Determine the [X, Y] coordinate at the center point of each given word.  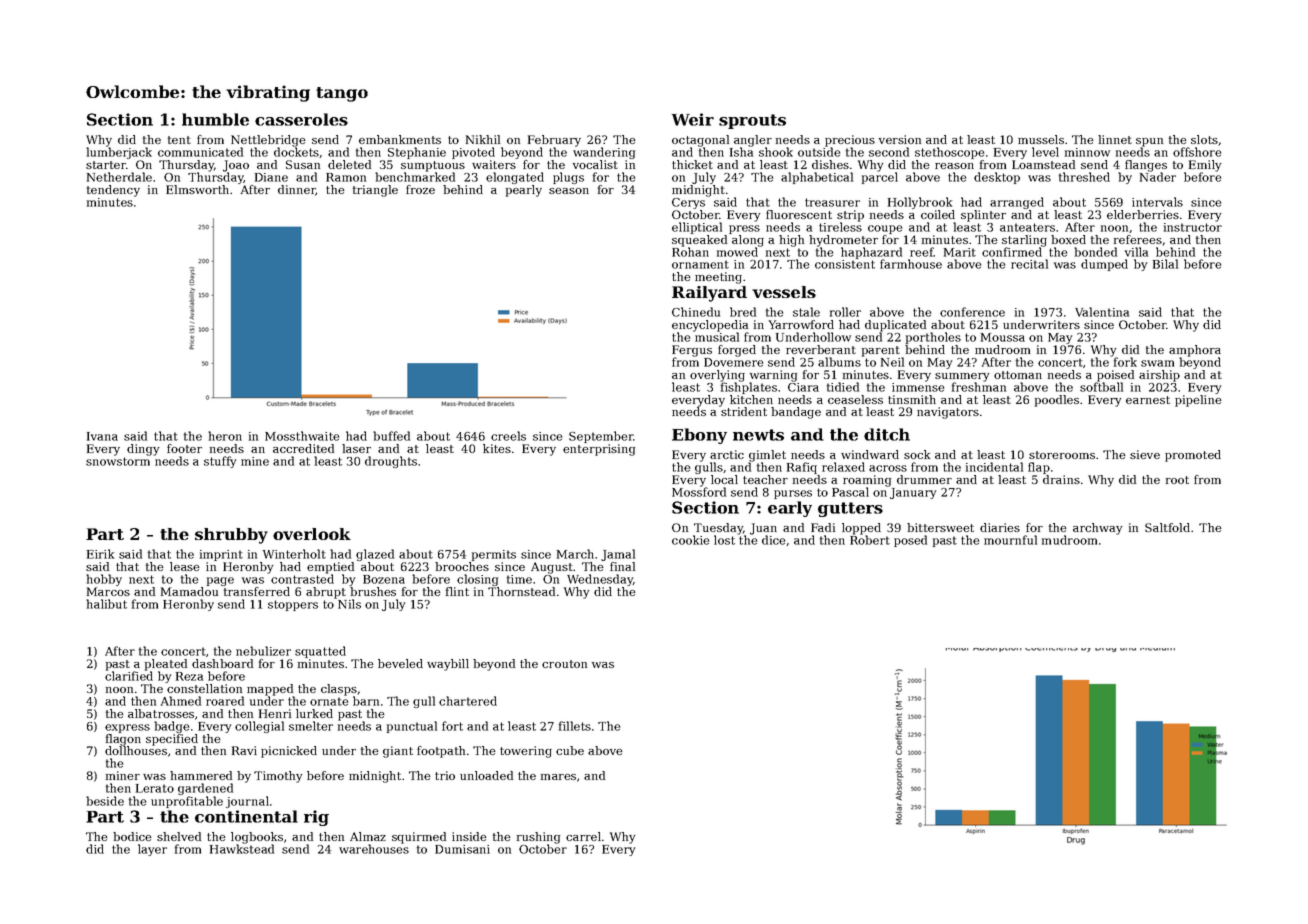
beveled [400, 663]
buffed [391, 436]
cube [570, 750]
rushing [538, 838]
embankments [400, 139]
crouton [564, 664]
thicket [692, 164]
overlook [312, 534]
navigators [948, 413]
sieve [1145, 454]
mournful [1010, 540]
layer [152, 850]
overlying [717, 376]
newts [758, 435]
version [900, 139]
